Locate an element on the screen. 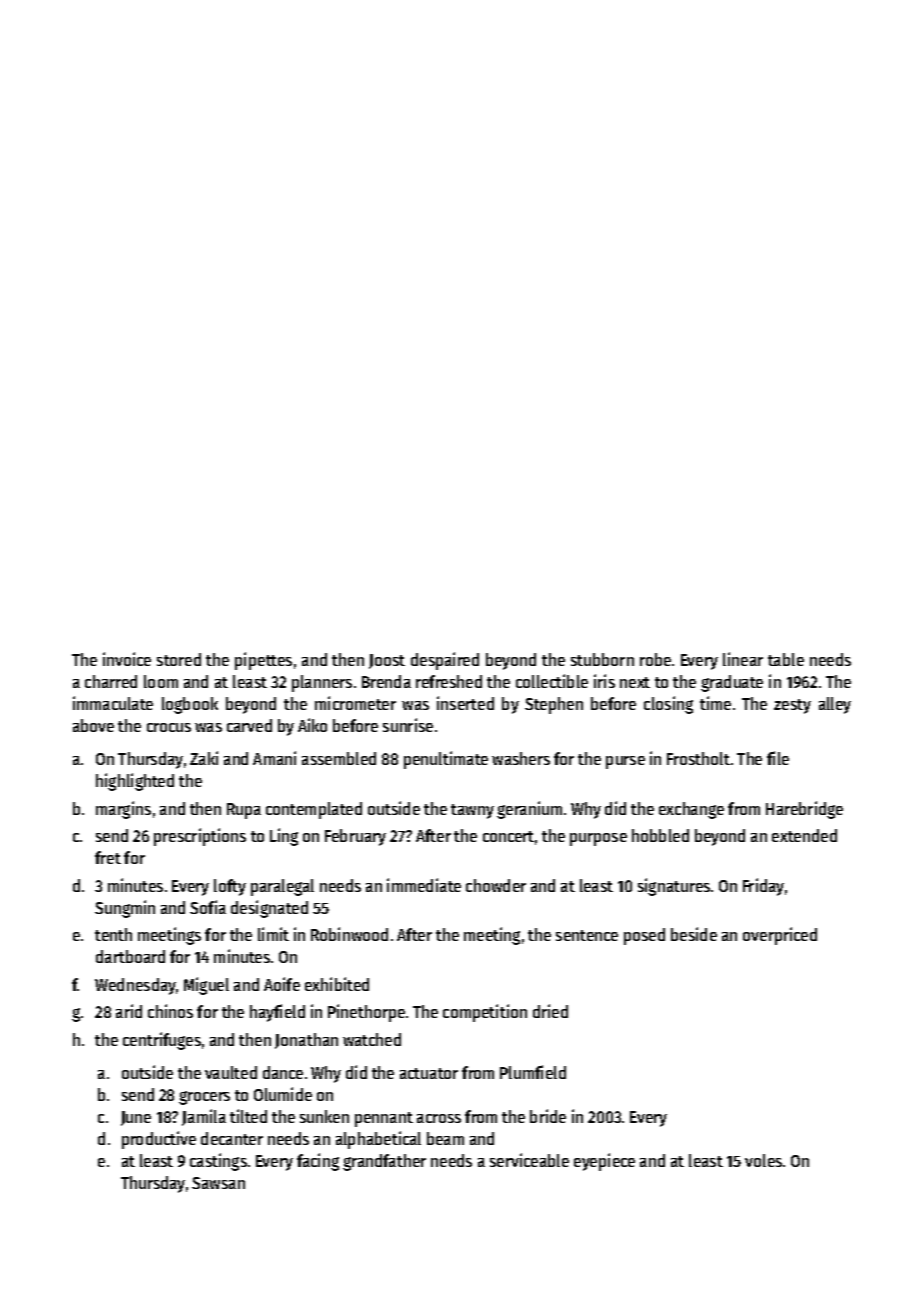 The image size is (924, 1311). zesty is located at coordinates (792, 706).
